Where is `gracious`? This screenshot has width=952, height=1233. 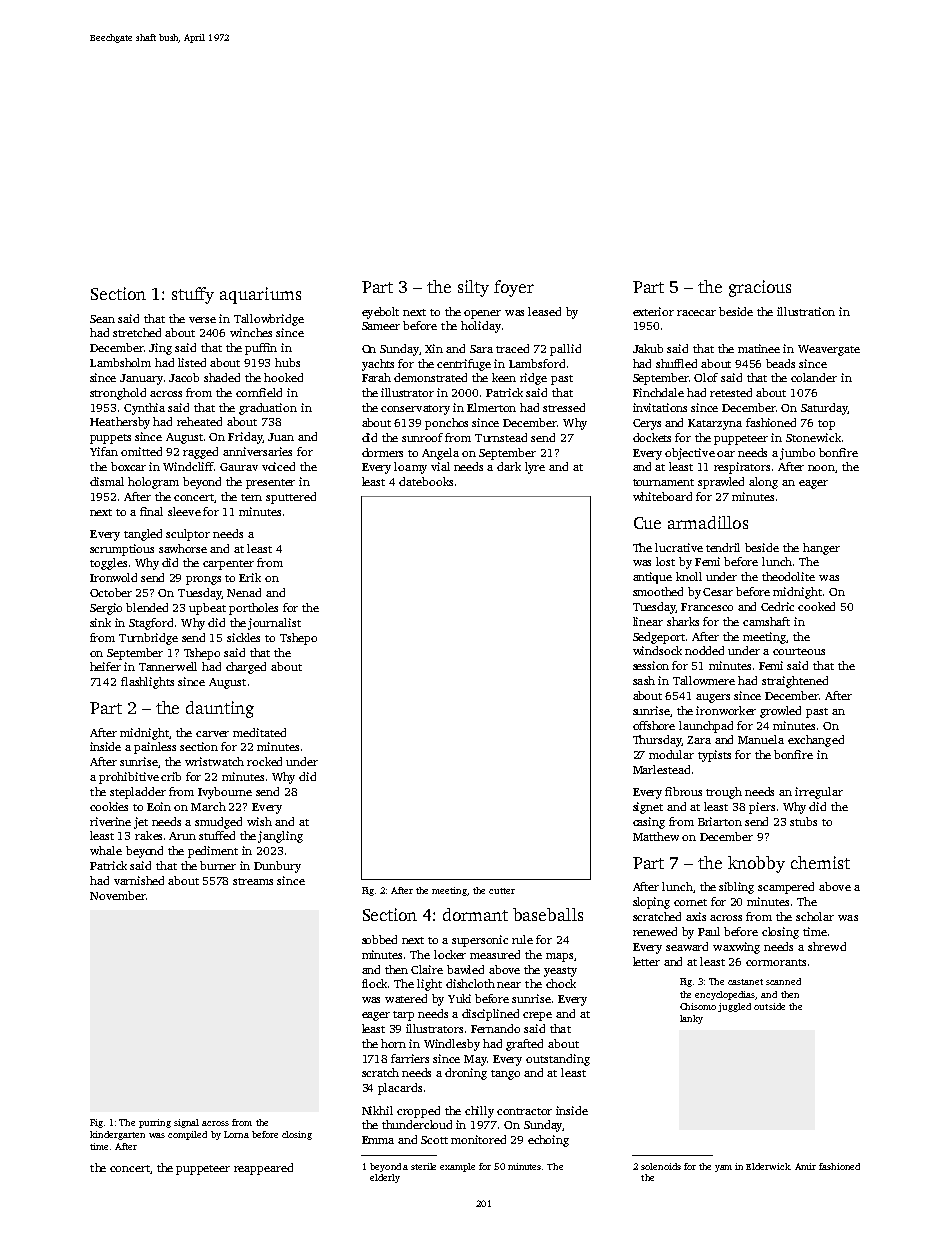 gracious is located at coordinates (760, 288).
